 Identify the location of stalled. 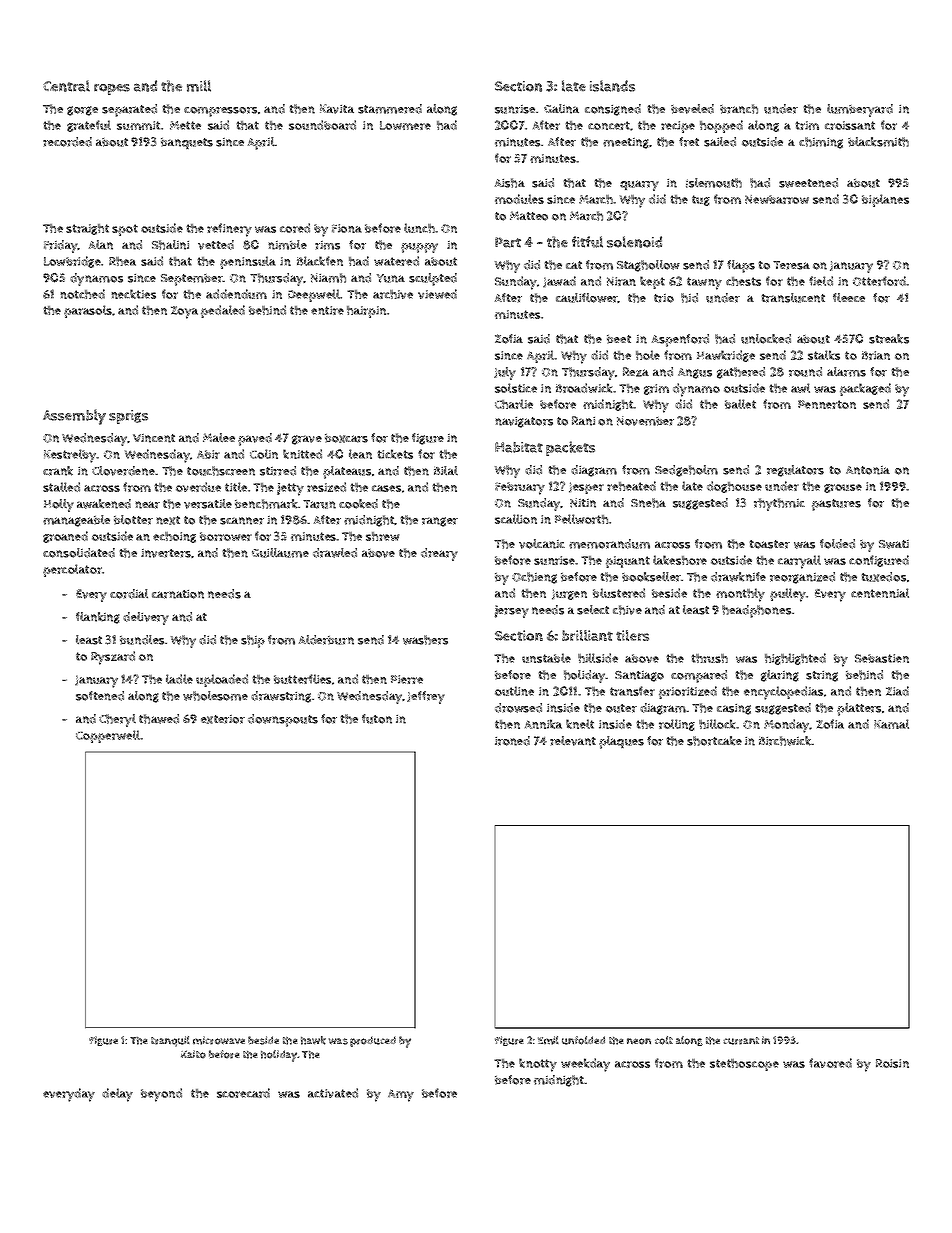
(61, 487).
